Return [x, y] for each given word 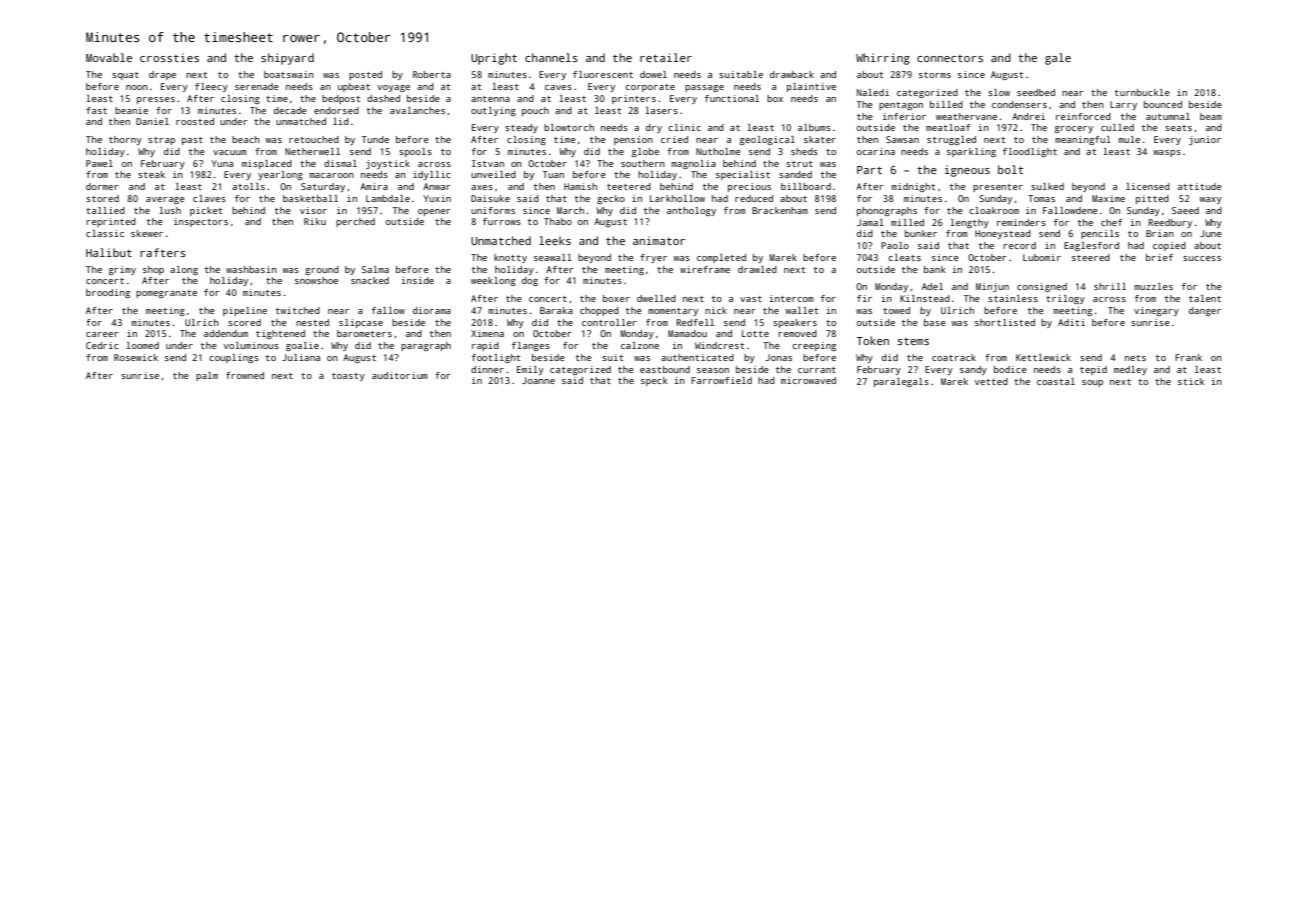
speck [654, 381]
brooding [108, 293]
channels [551, 57]
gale [1058, 59]
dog [530, 281]
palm [207, 376]
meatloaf [948, 127]
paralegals [901, 382]
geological [767, 140]
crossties [169, 57]
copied [1169, 246]
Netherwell [312, 151]
